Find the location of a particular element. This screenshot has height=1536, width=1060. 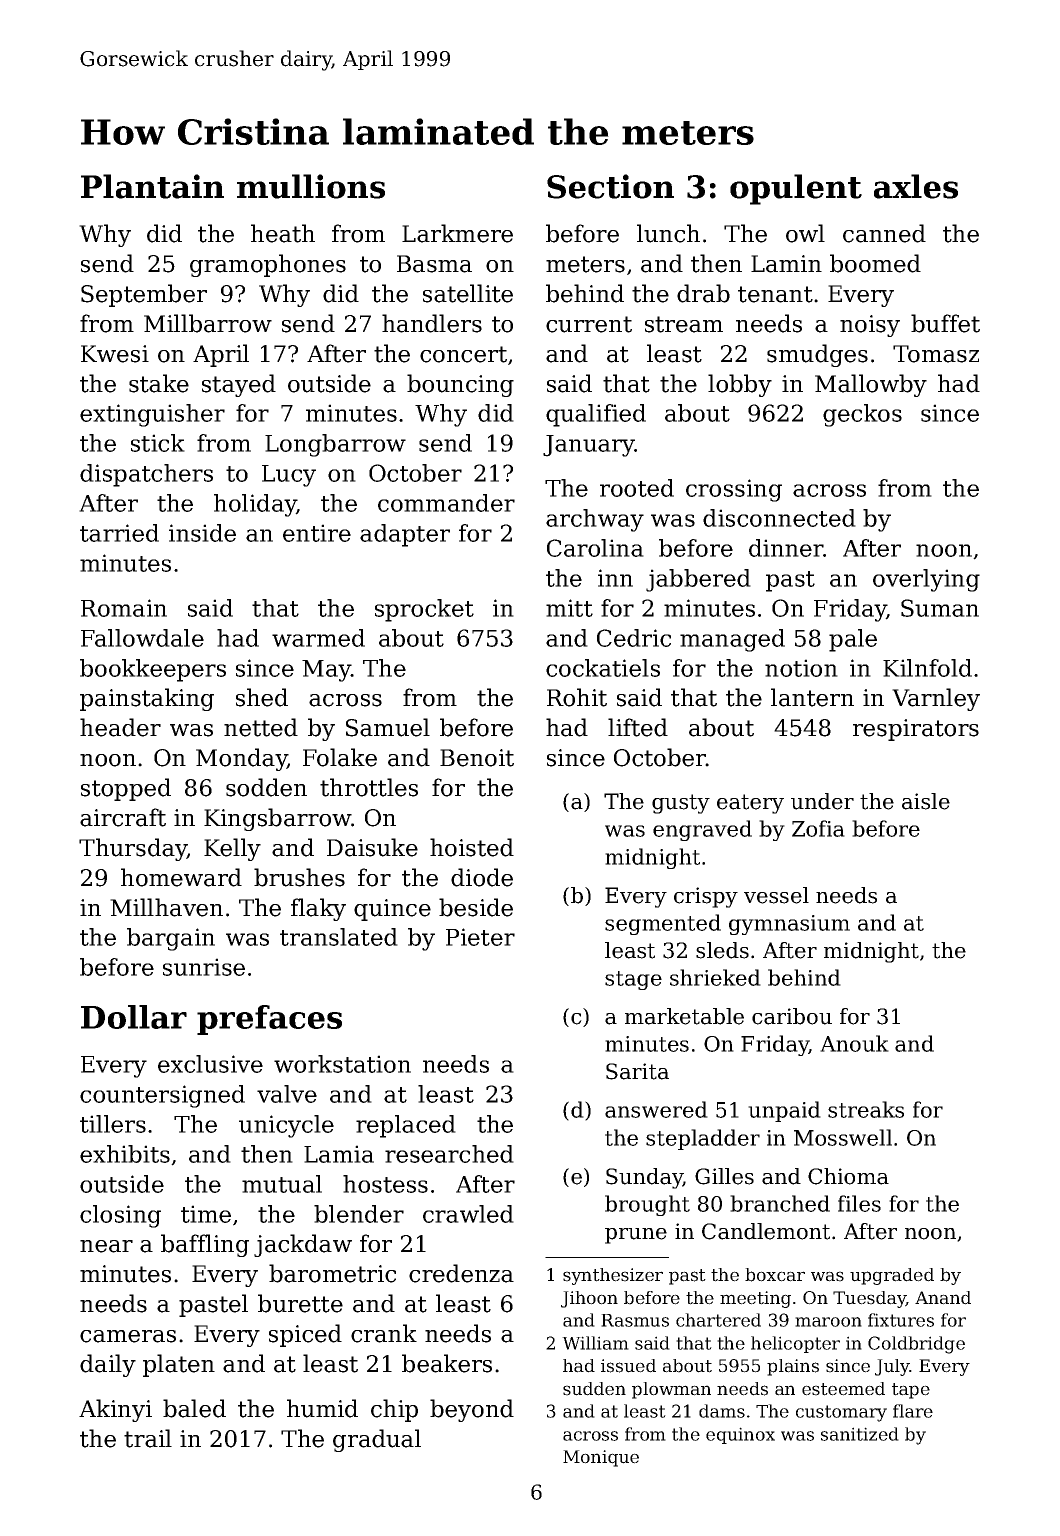

aisle is located at coordinates (926, 801).
